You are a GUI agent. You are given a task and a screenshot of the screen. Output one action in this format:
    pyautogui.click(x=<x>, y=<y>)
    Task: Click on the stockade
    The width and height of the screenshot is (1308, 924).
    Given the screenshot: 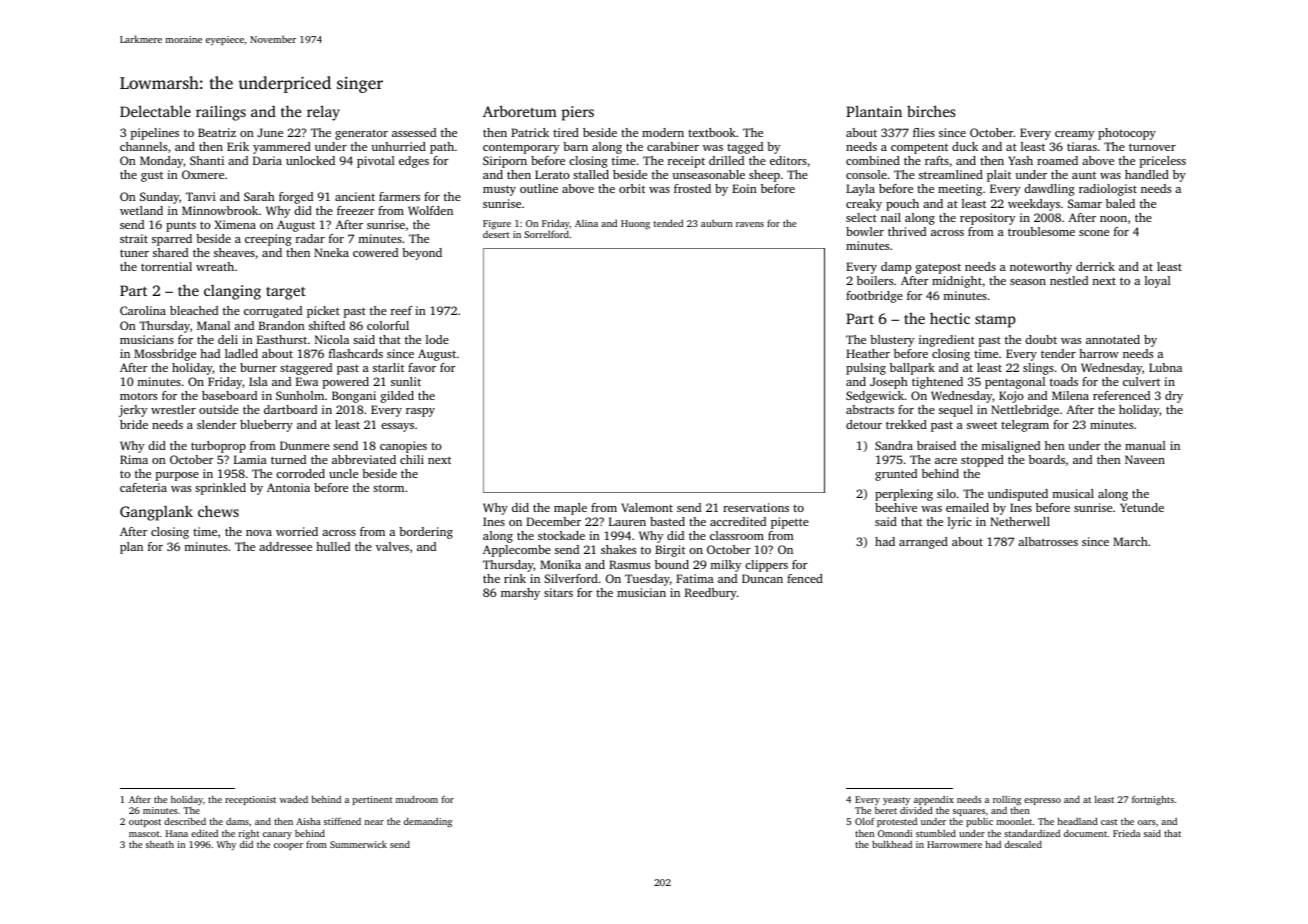 What is the action you would take?
    pyautogui.click(x=561, y=535)
